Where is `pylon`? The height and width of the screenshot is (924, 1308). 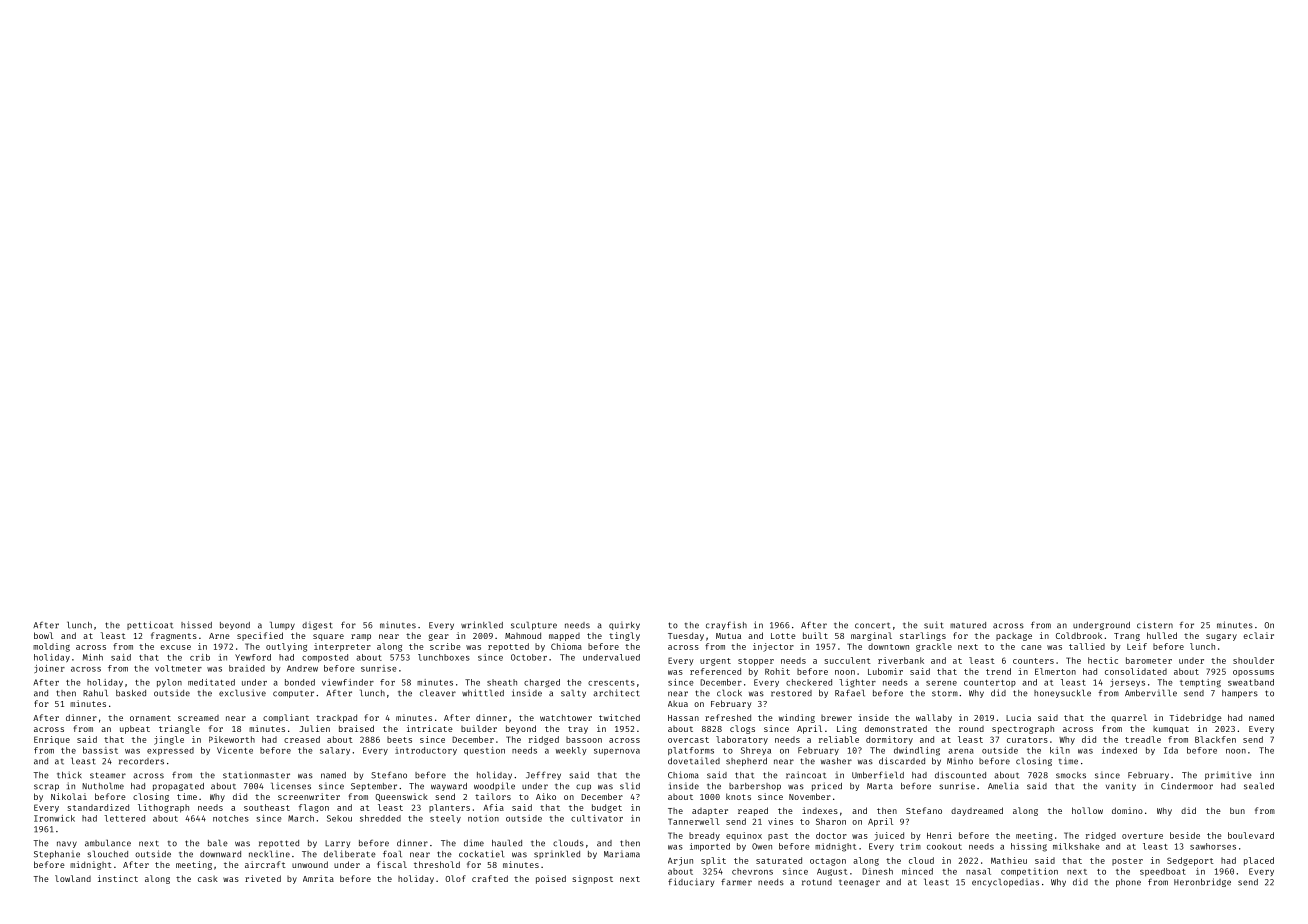
pylon is located at coordinates (169, 683).
